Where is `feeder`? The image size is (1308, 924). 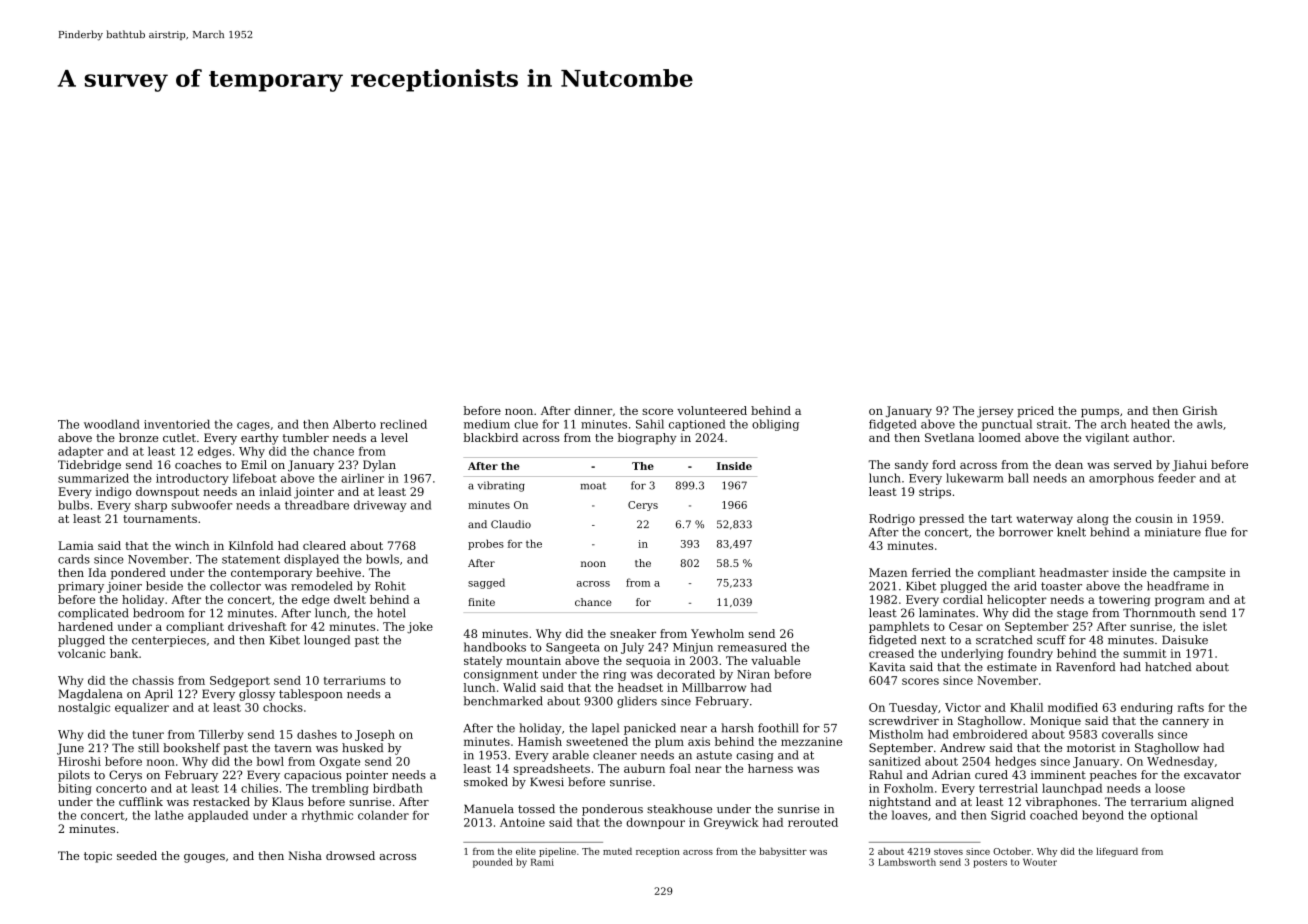
feeder is located at coordinates (1177, 478).
